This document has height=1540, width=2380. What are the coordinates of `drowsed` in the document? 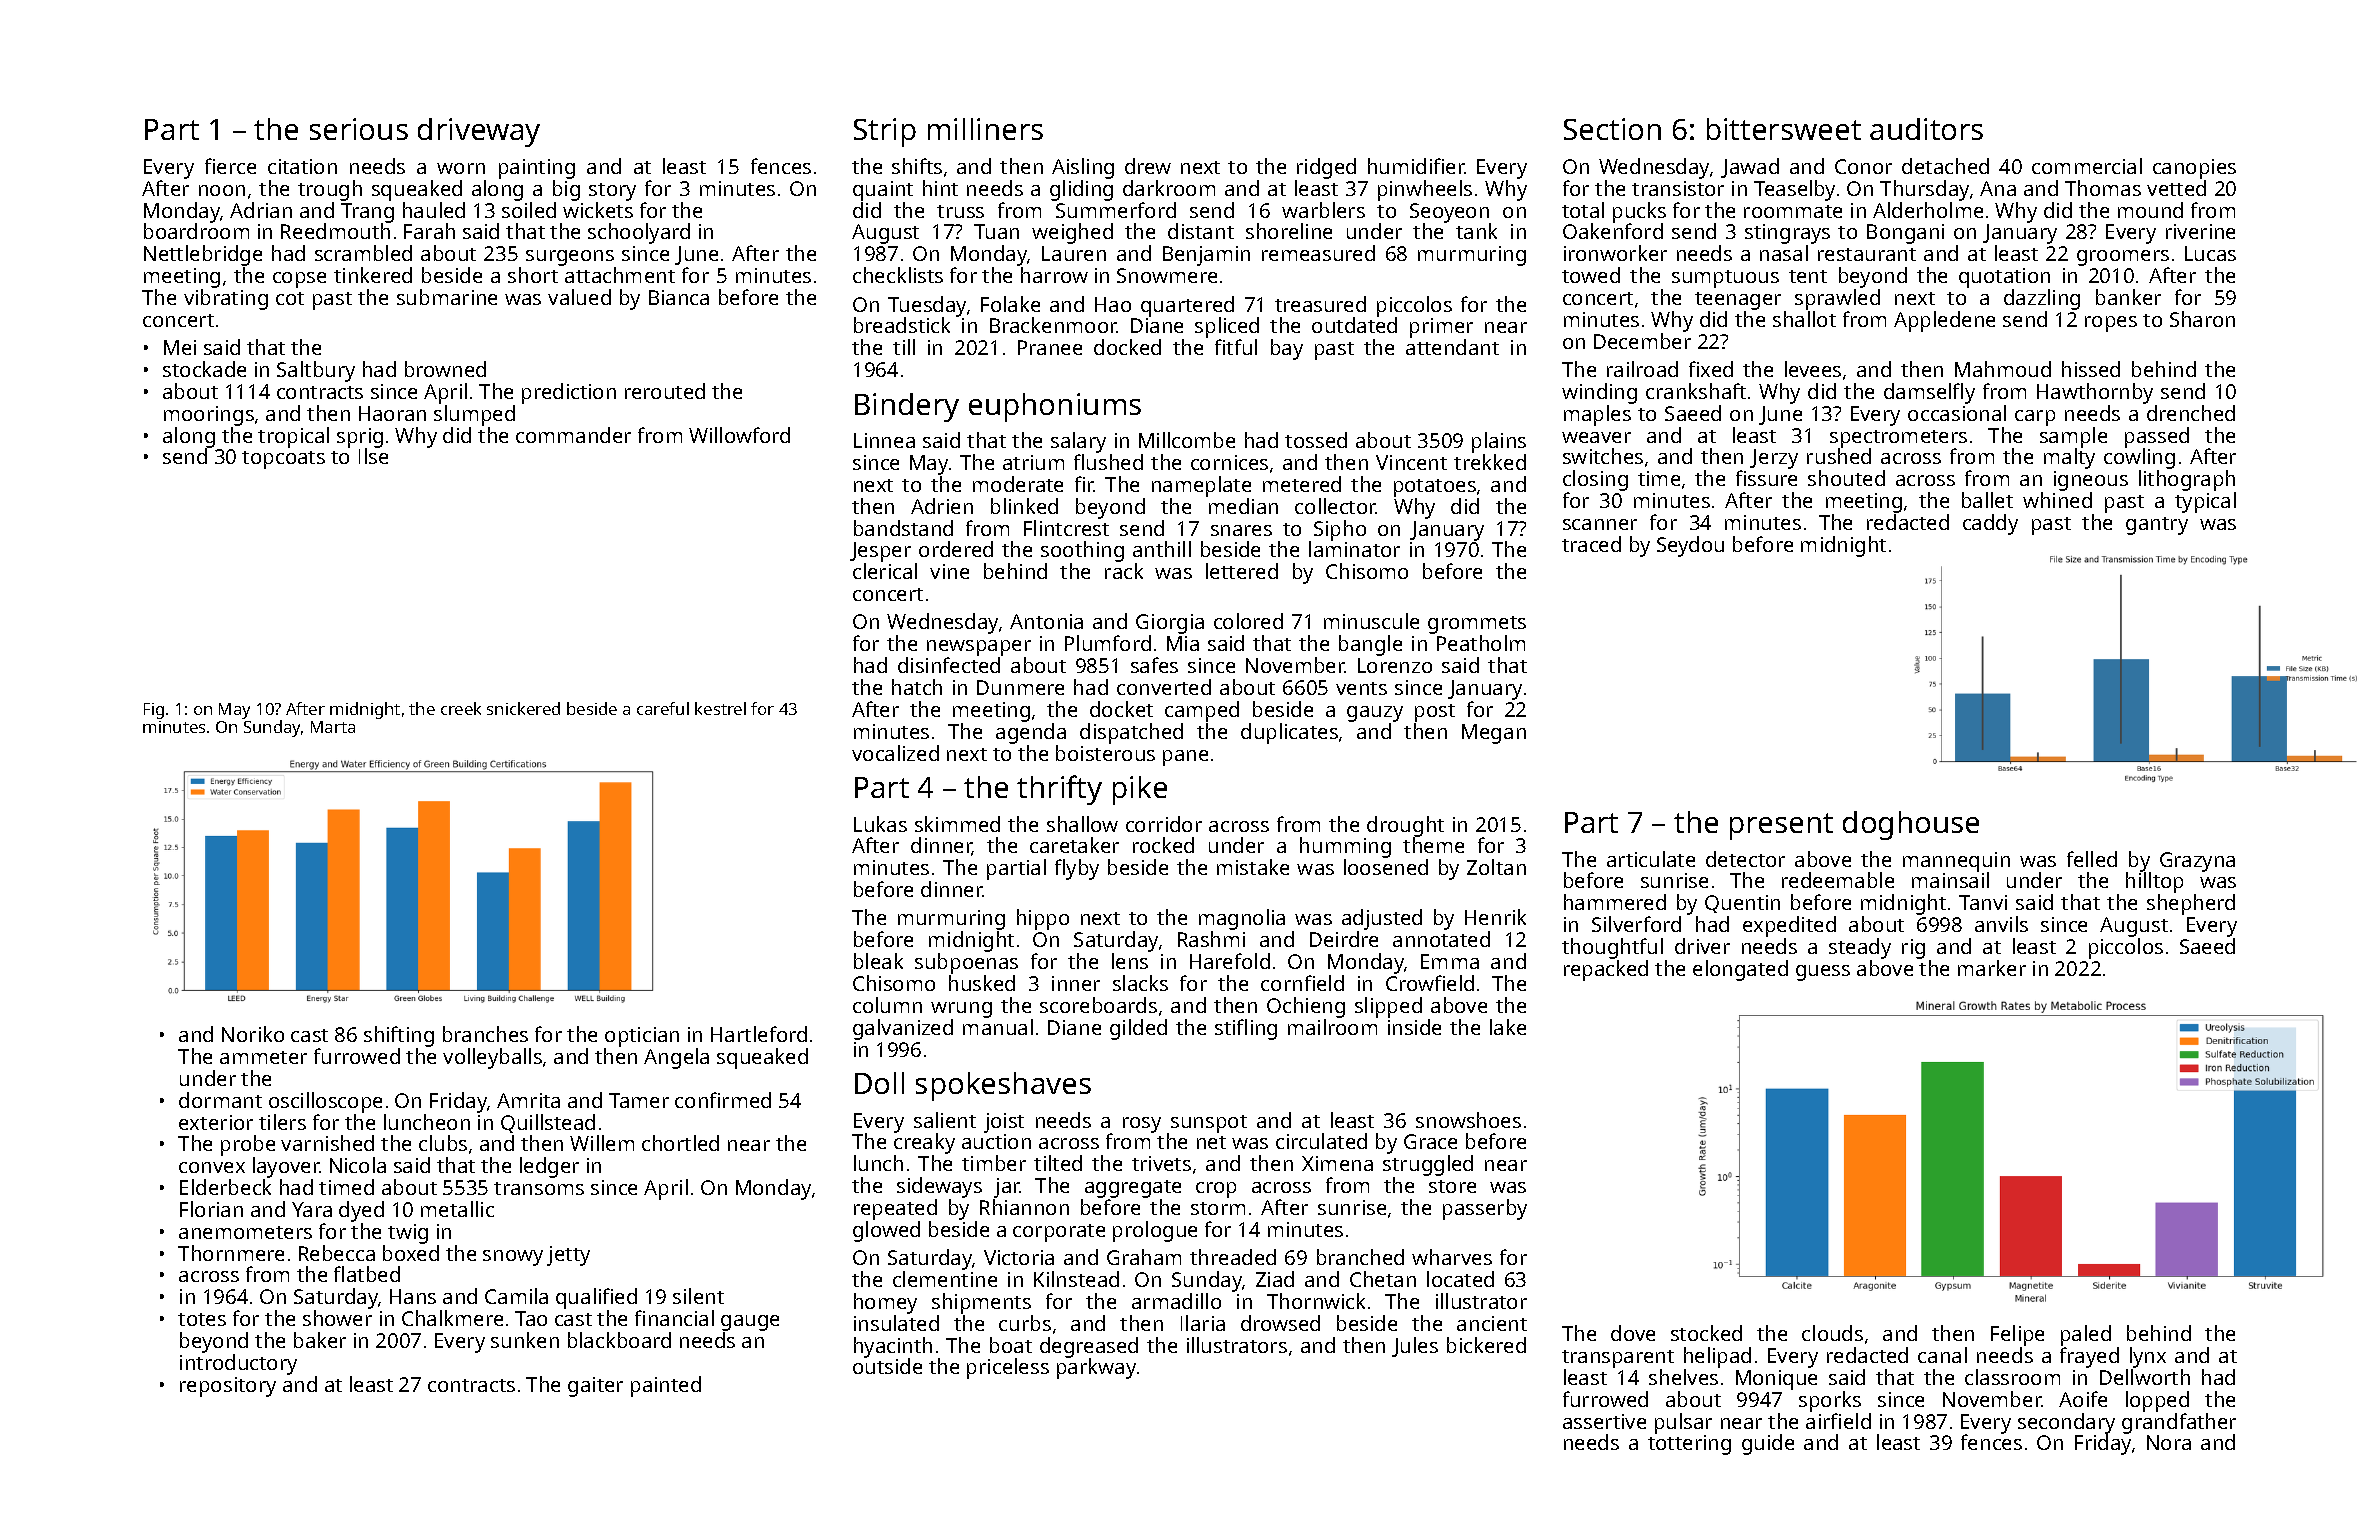 It's located at (1280, 1323).
